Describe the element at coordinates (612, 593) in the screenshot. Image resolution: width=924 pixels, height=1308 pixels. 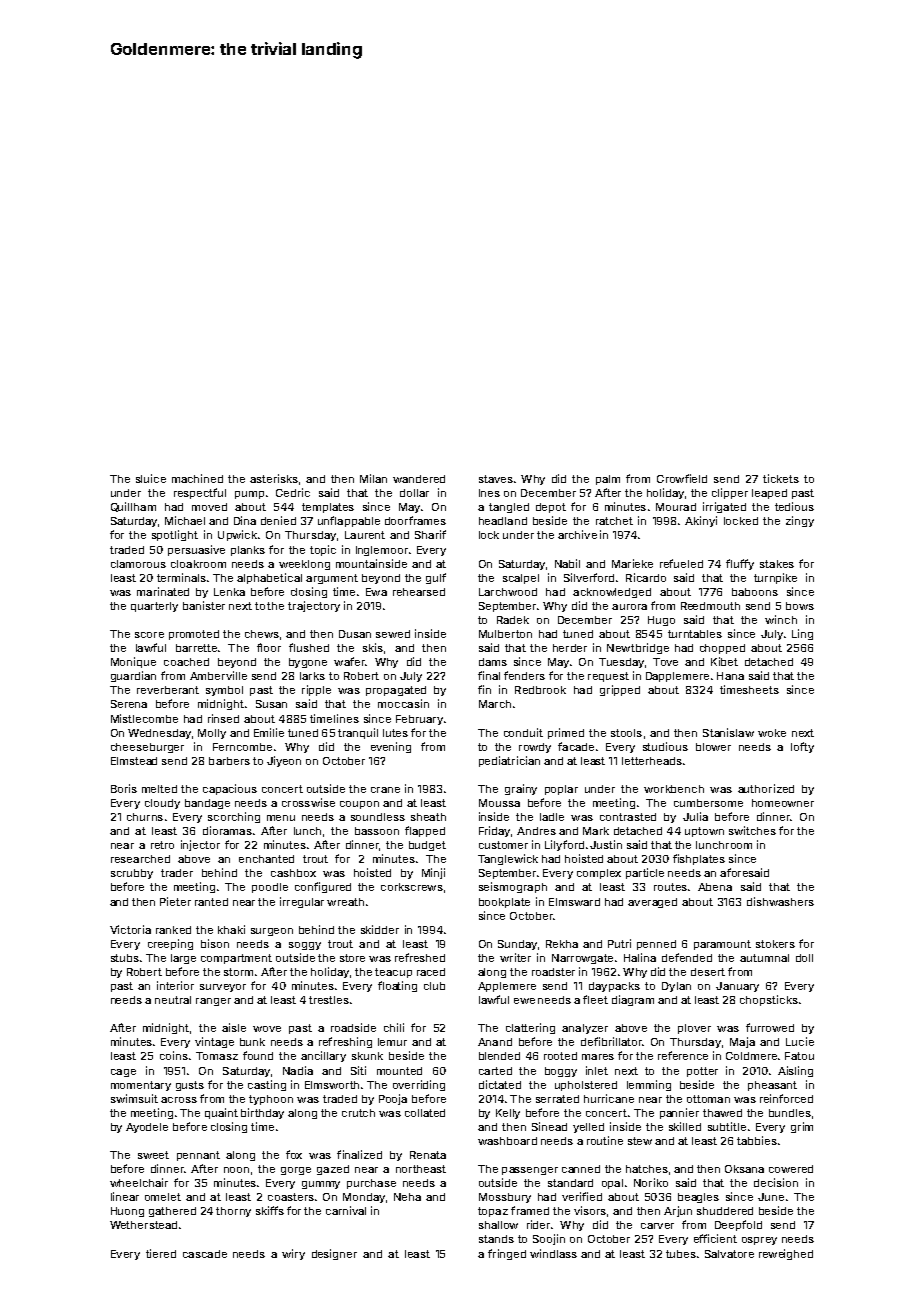
I see `acknowledged` at that location.
